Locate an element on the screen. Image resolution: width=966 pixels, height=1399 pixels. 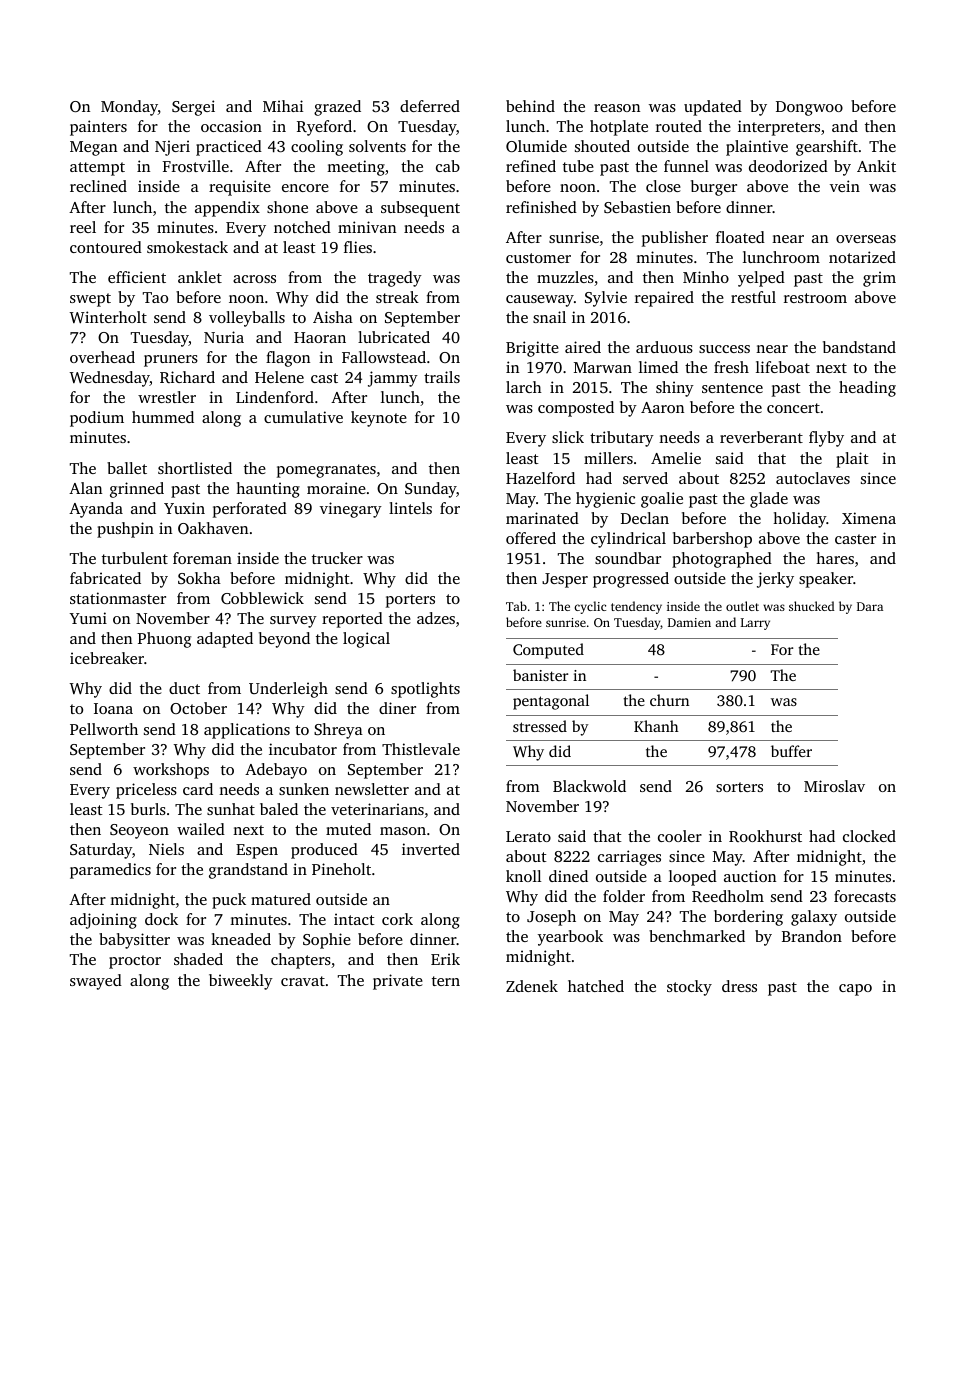
grandstand is located at coordinates (248, 871).
